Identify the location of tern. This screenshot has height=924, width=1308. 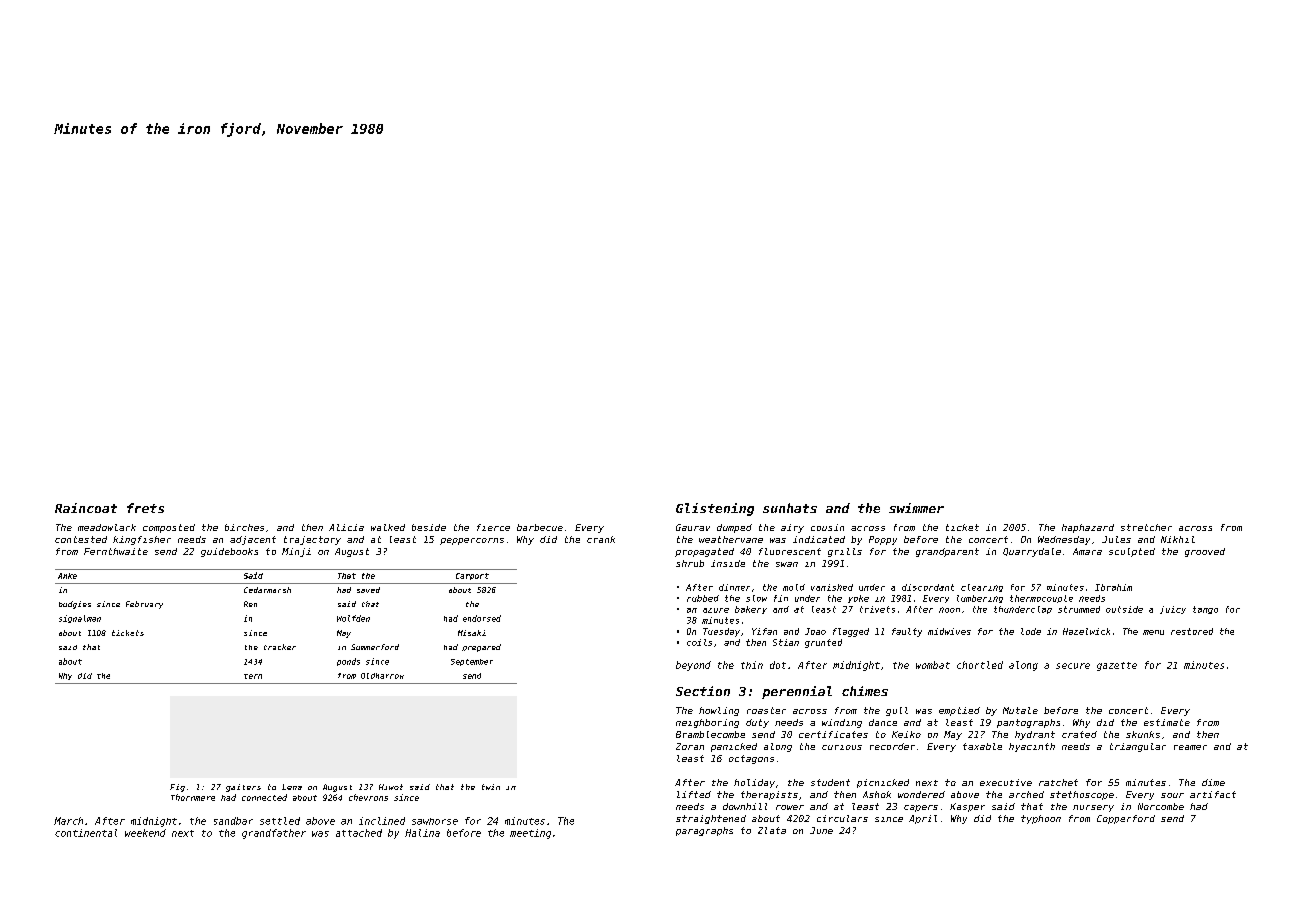
(253, 676).
